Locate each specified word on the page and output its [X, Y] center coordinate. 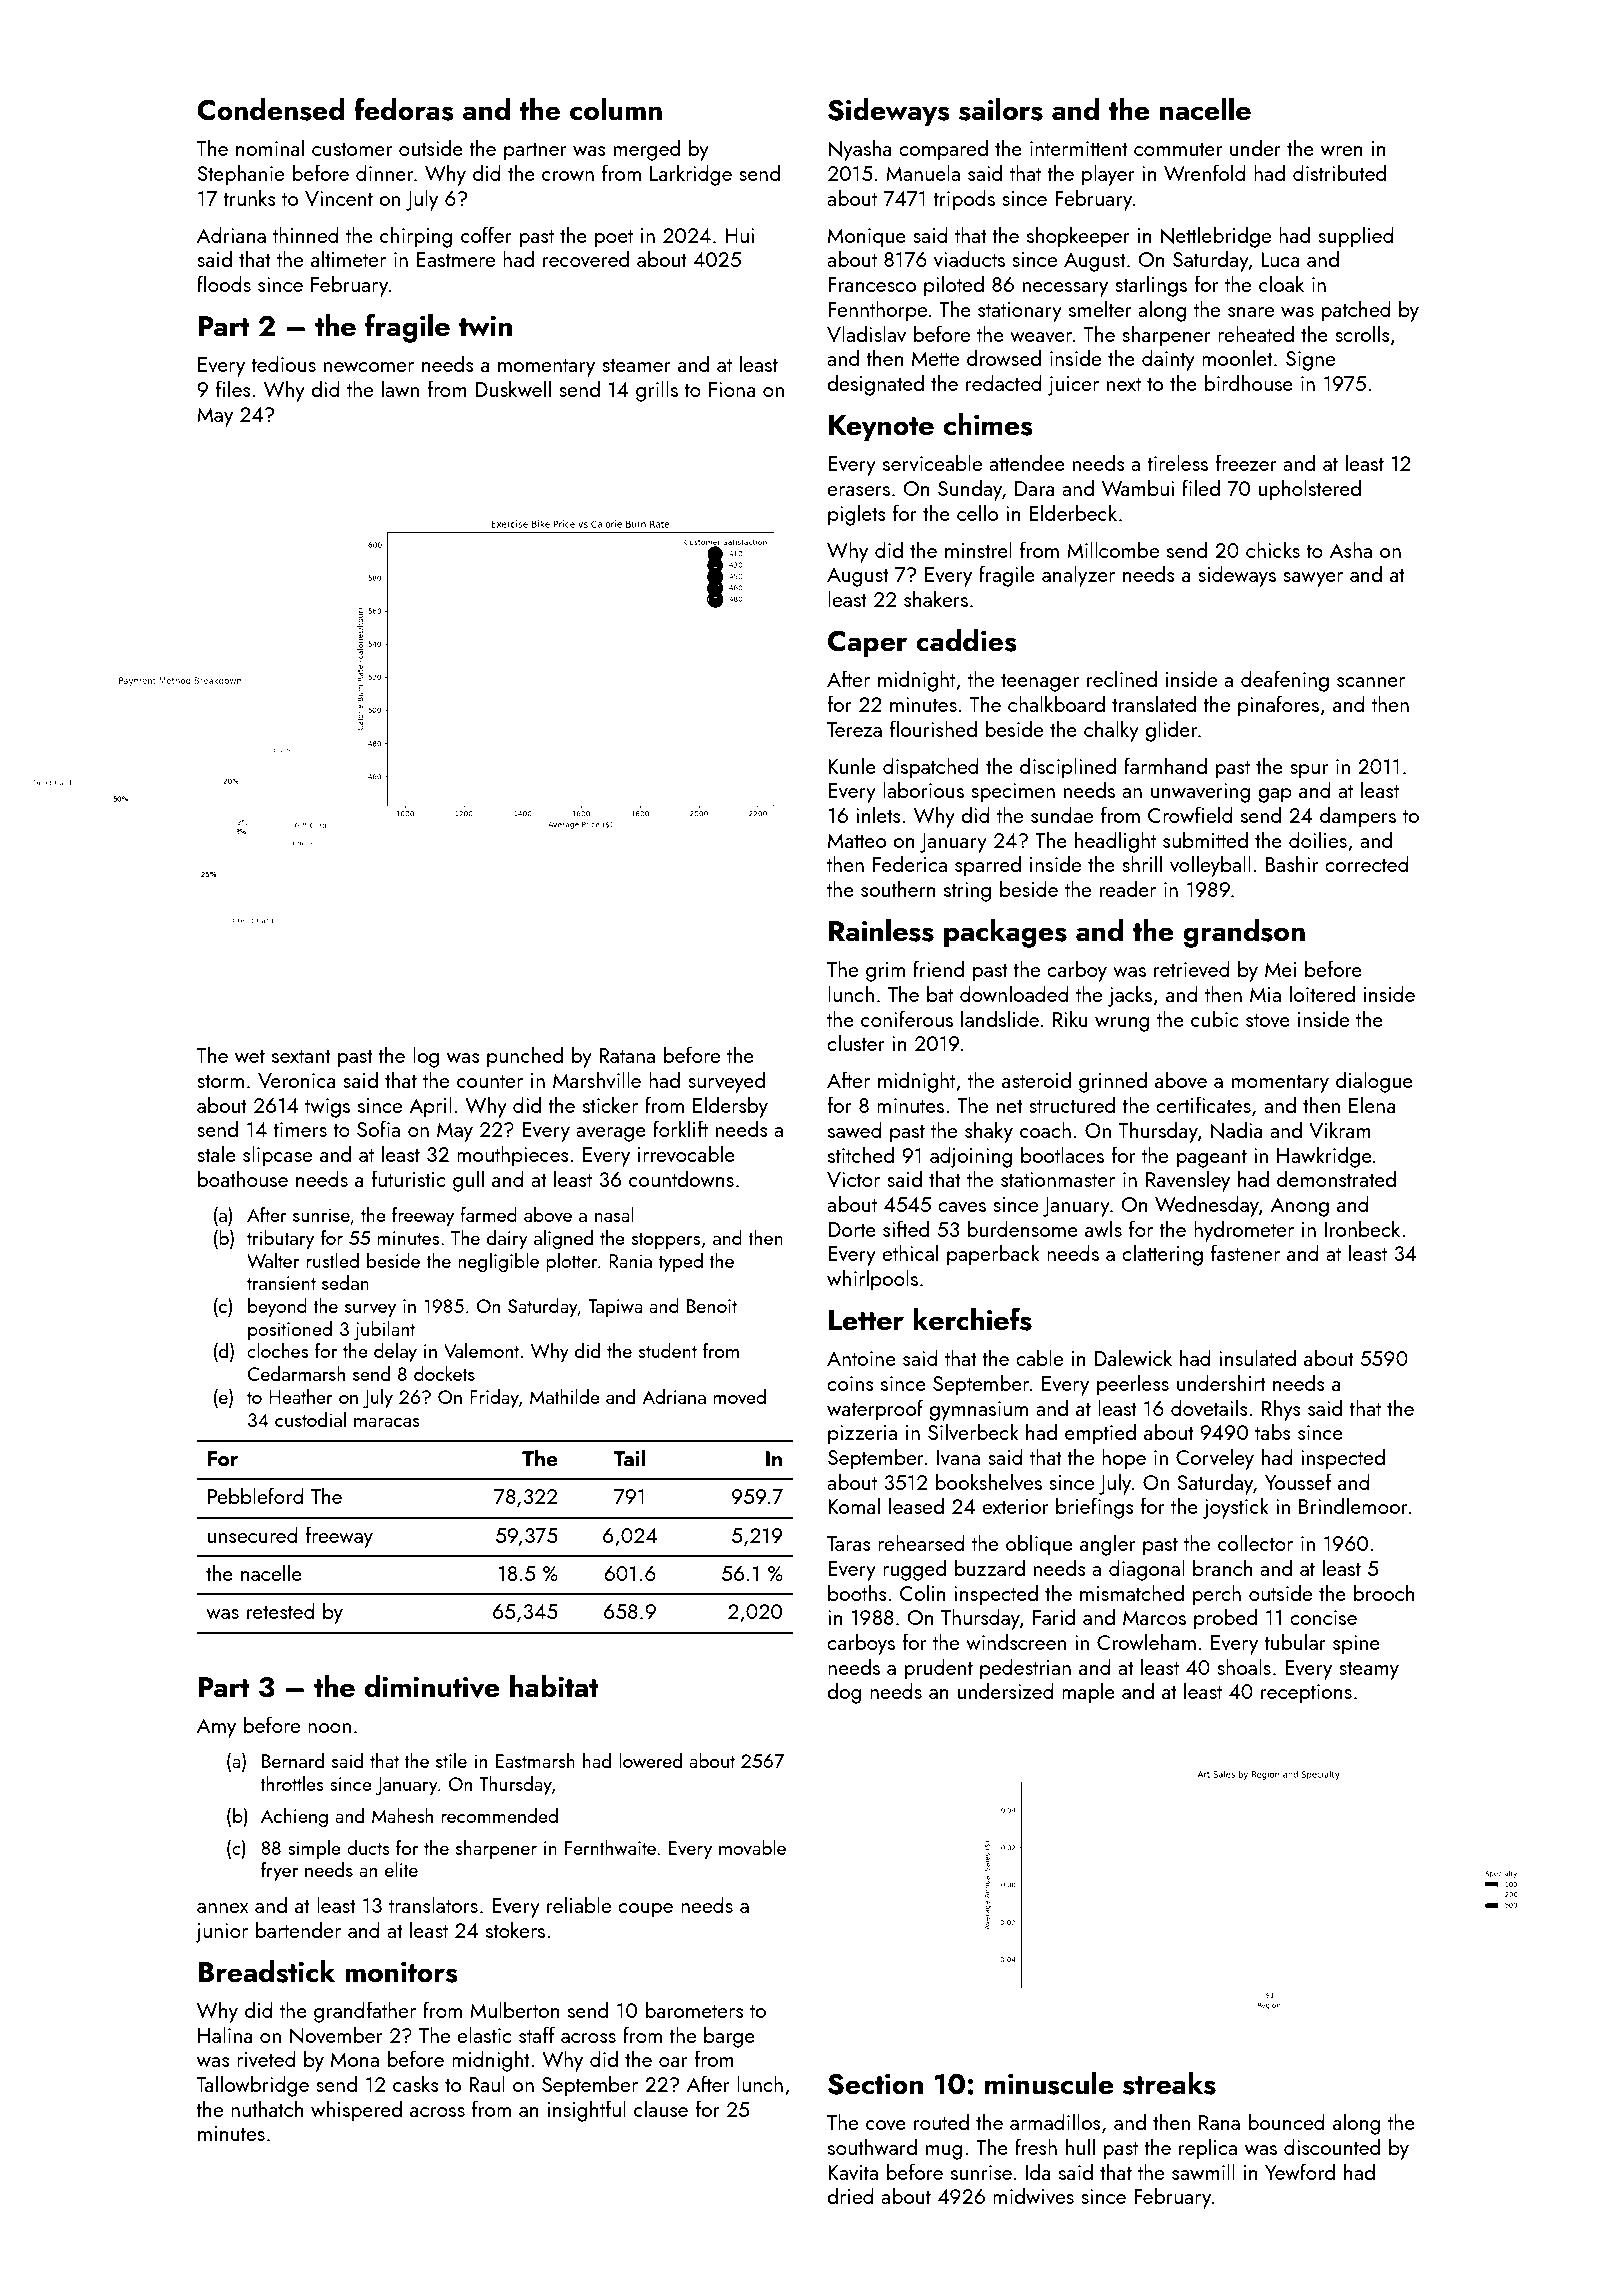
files [233, 388]
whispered [356, 2111]
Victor [853, 1179]
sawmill [1203, 2171]
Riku [1070, 1018]
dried [850, 2195]
